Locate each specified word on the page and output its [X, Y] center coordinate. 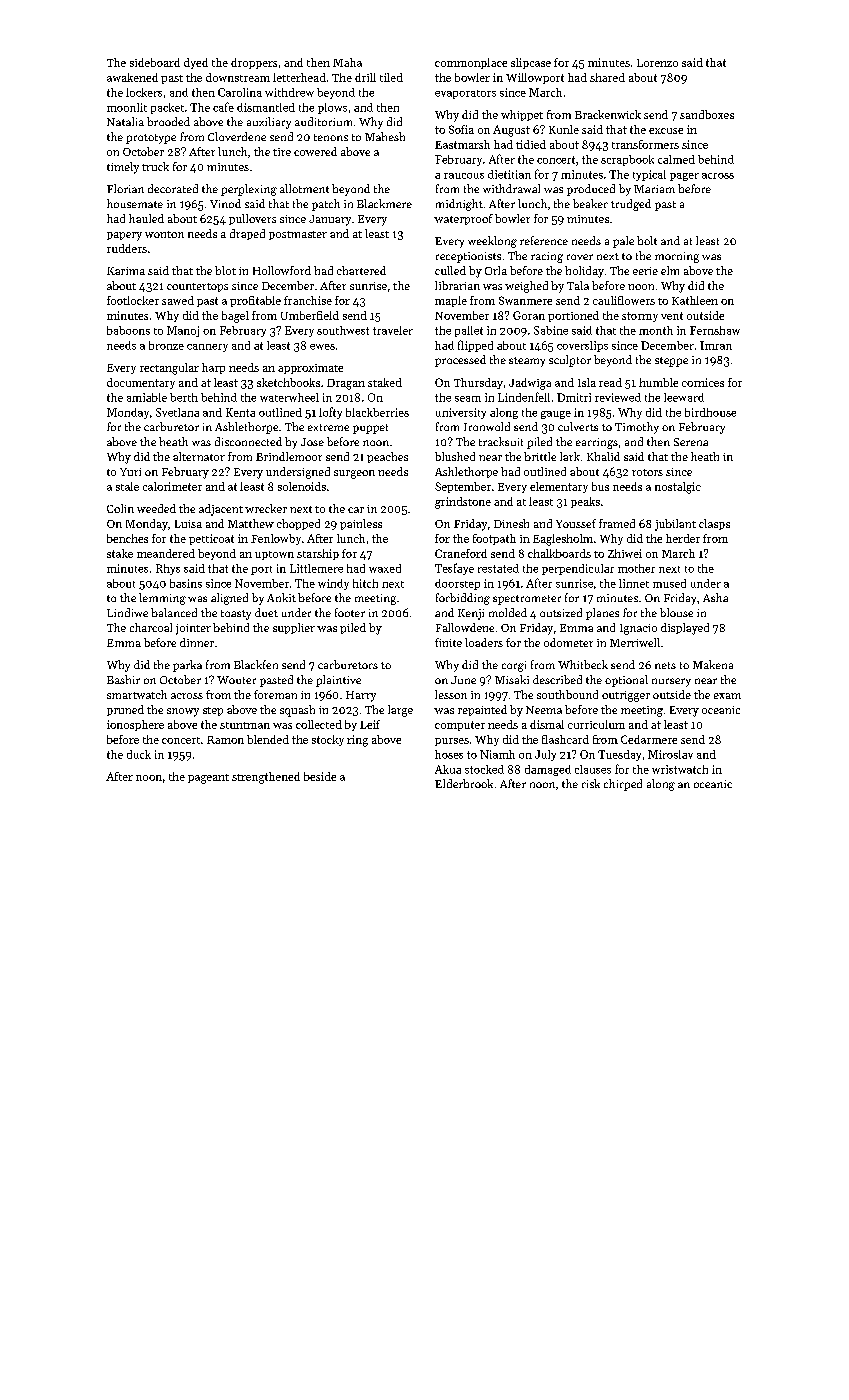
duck [139, 754]
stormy [640, 317]
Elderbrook [464, 783]
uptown [274, 555]
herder [683, 538]
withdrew [289, 92]
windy [333, 584]
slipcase [531, 63]
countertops [197, 287]
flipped [475, 346]
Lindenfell [524, 397]
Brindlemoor [289, 456]
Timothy [637, 428]
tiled [391, 77]
